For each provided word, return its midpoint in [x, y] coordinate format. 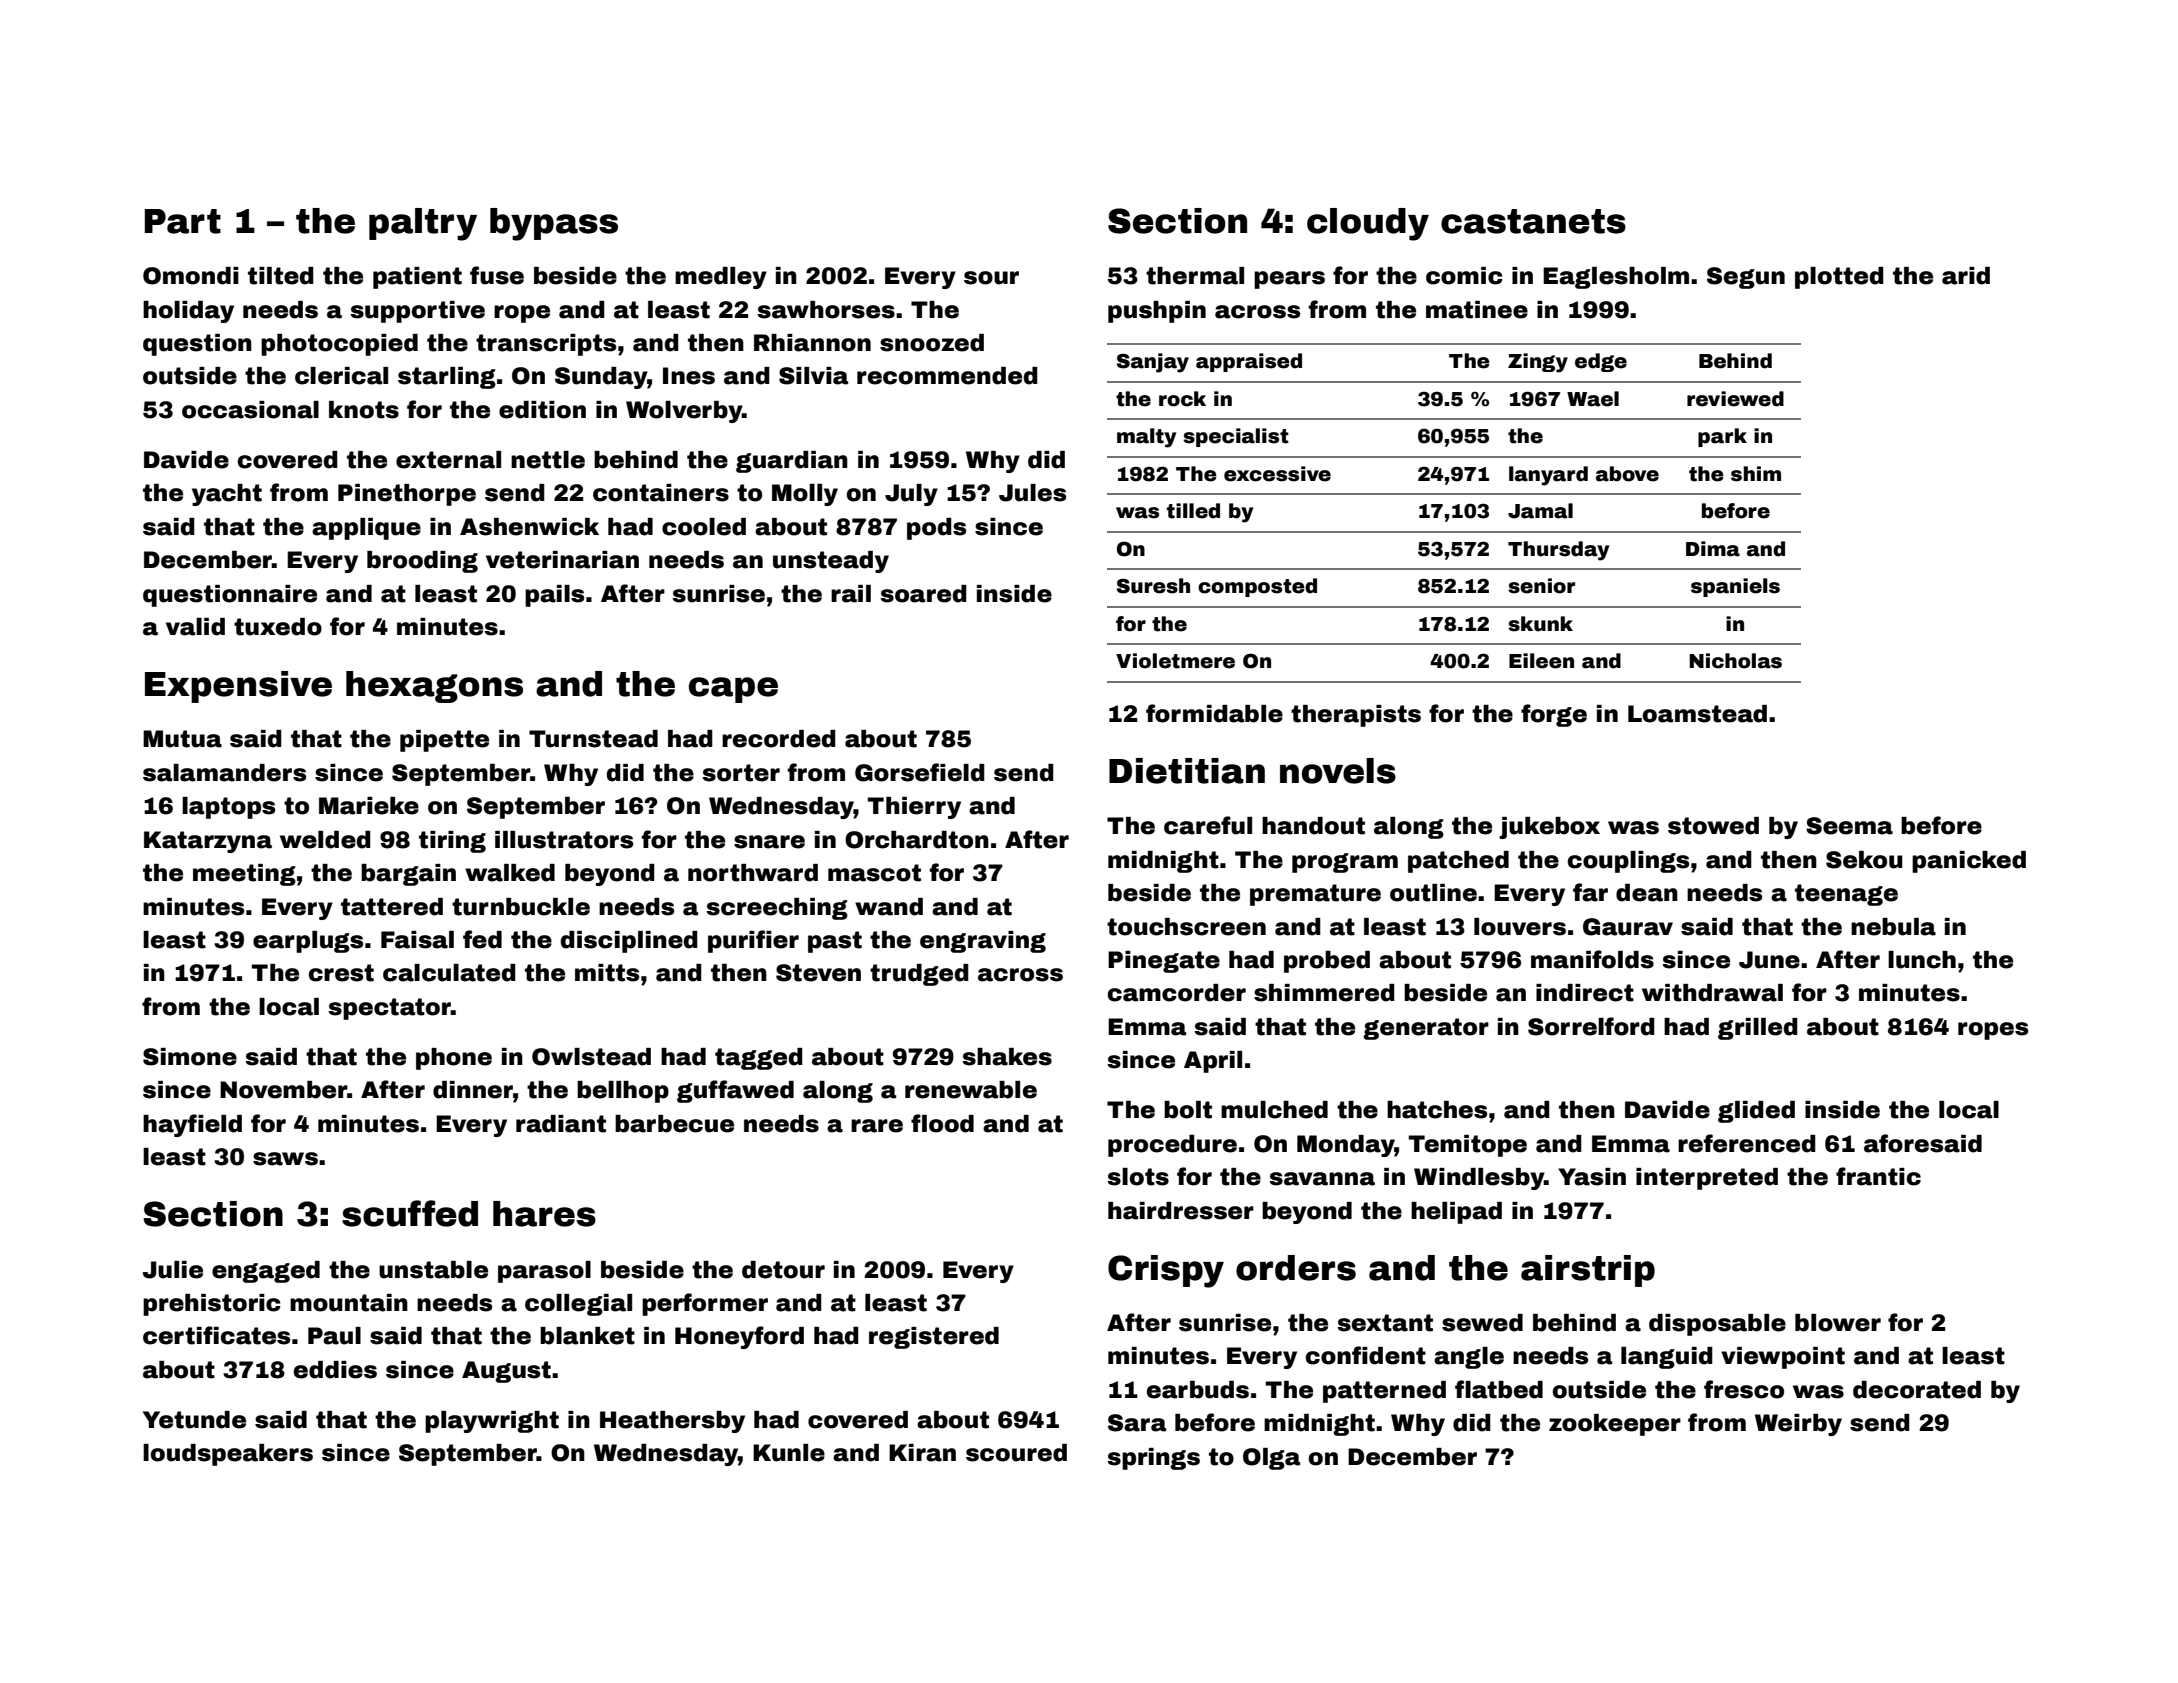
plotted [1839, 278]
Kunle [789, 1453]
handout [1313, 826]
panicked [1969, 862]
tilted [281, 276]
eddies [335, 1370]
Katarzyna [208, 842]
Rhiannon [812, 343]
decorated [1917, 1390]
